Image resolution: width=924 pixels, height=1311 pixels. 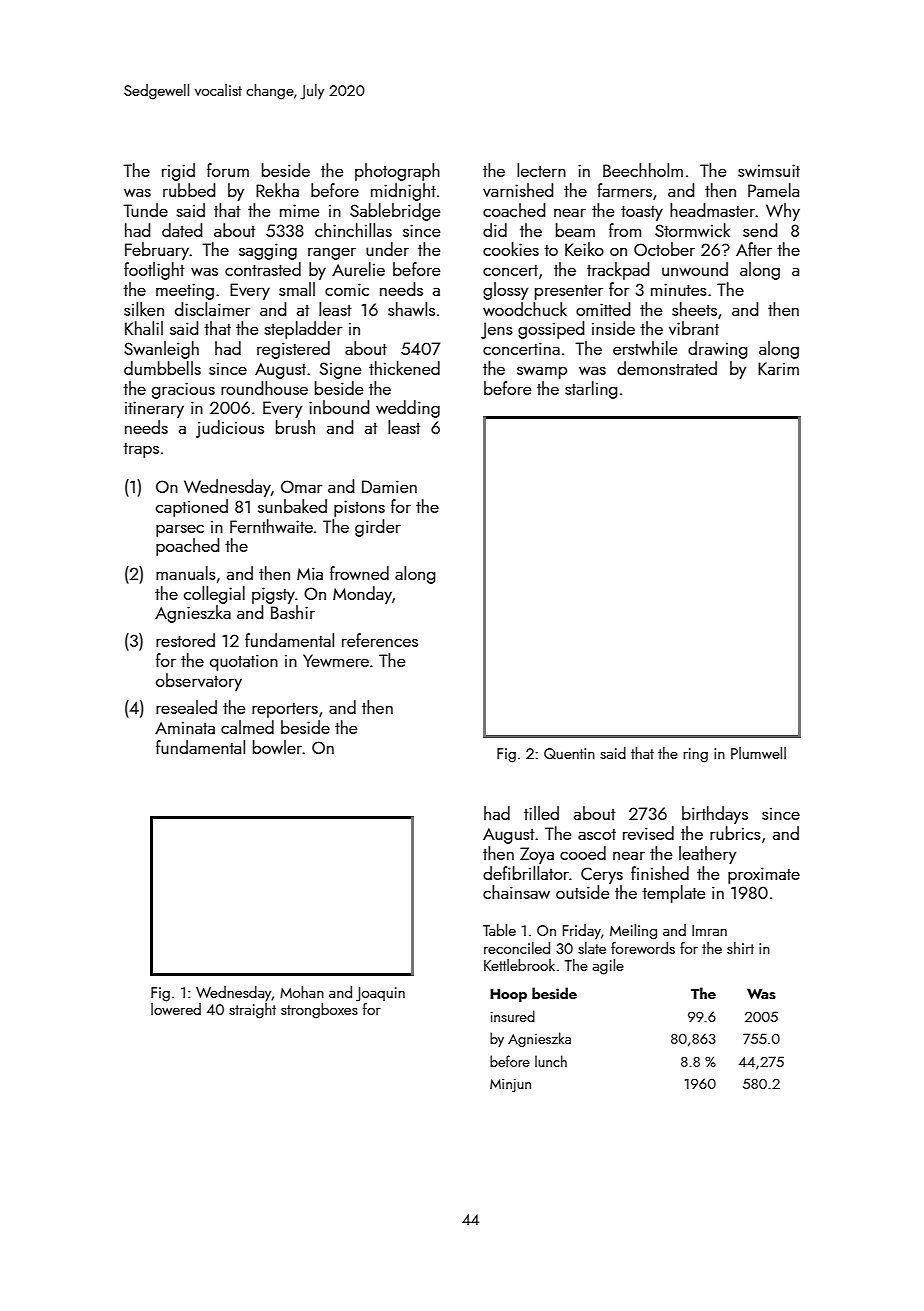 I want to click on lowered, so click(x=176, y=1009).
